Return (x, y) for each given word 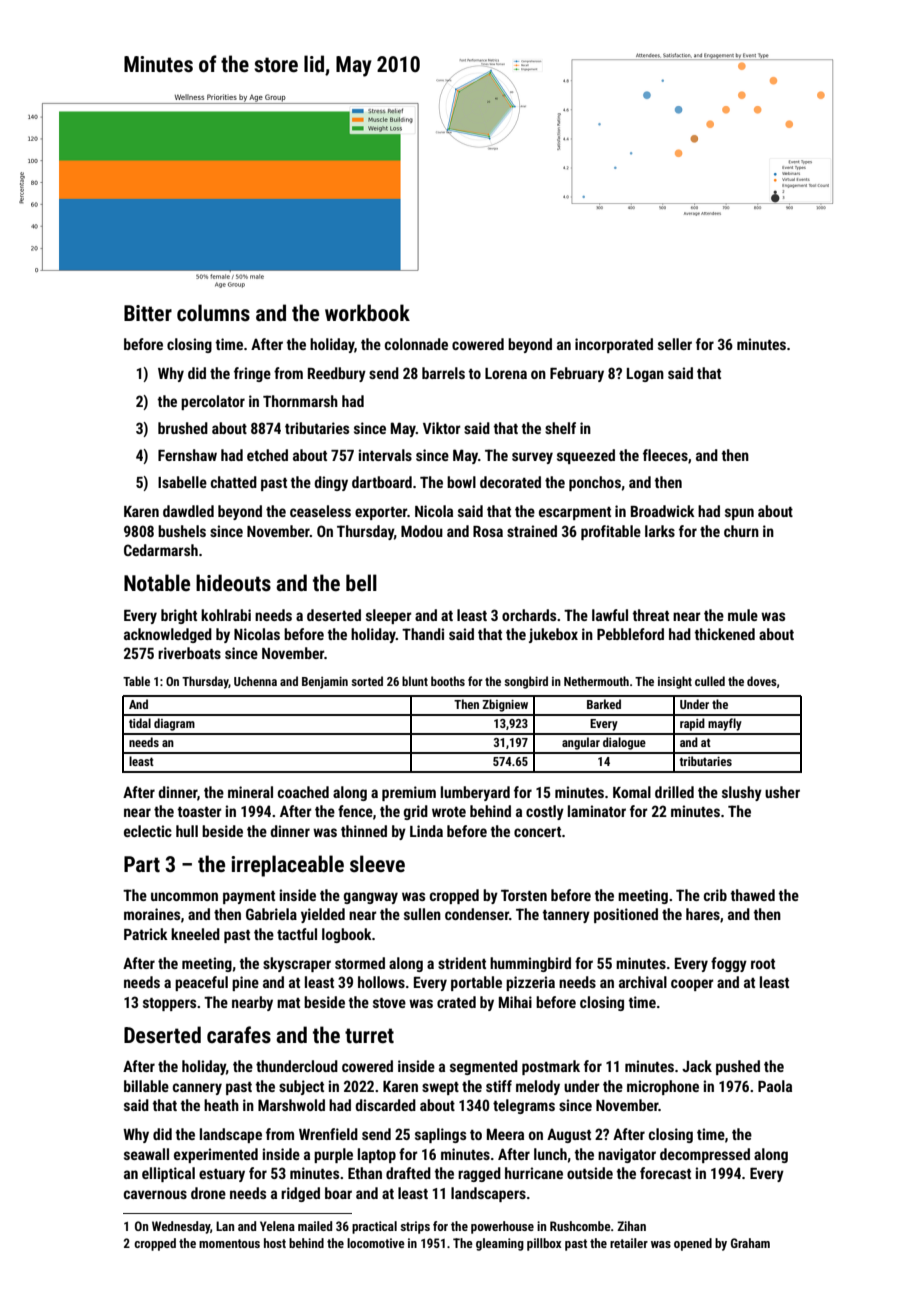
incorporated (614, 345)
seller (675, 344)
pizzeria (530, 983)
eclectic (148, 831)
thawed (753, 895)
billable (146, 1086)
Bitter (148, 313)
